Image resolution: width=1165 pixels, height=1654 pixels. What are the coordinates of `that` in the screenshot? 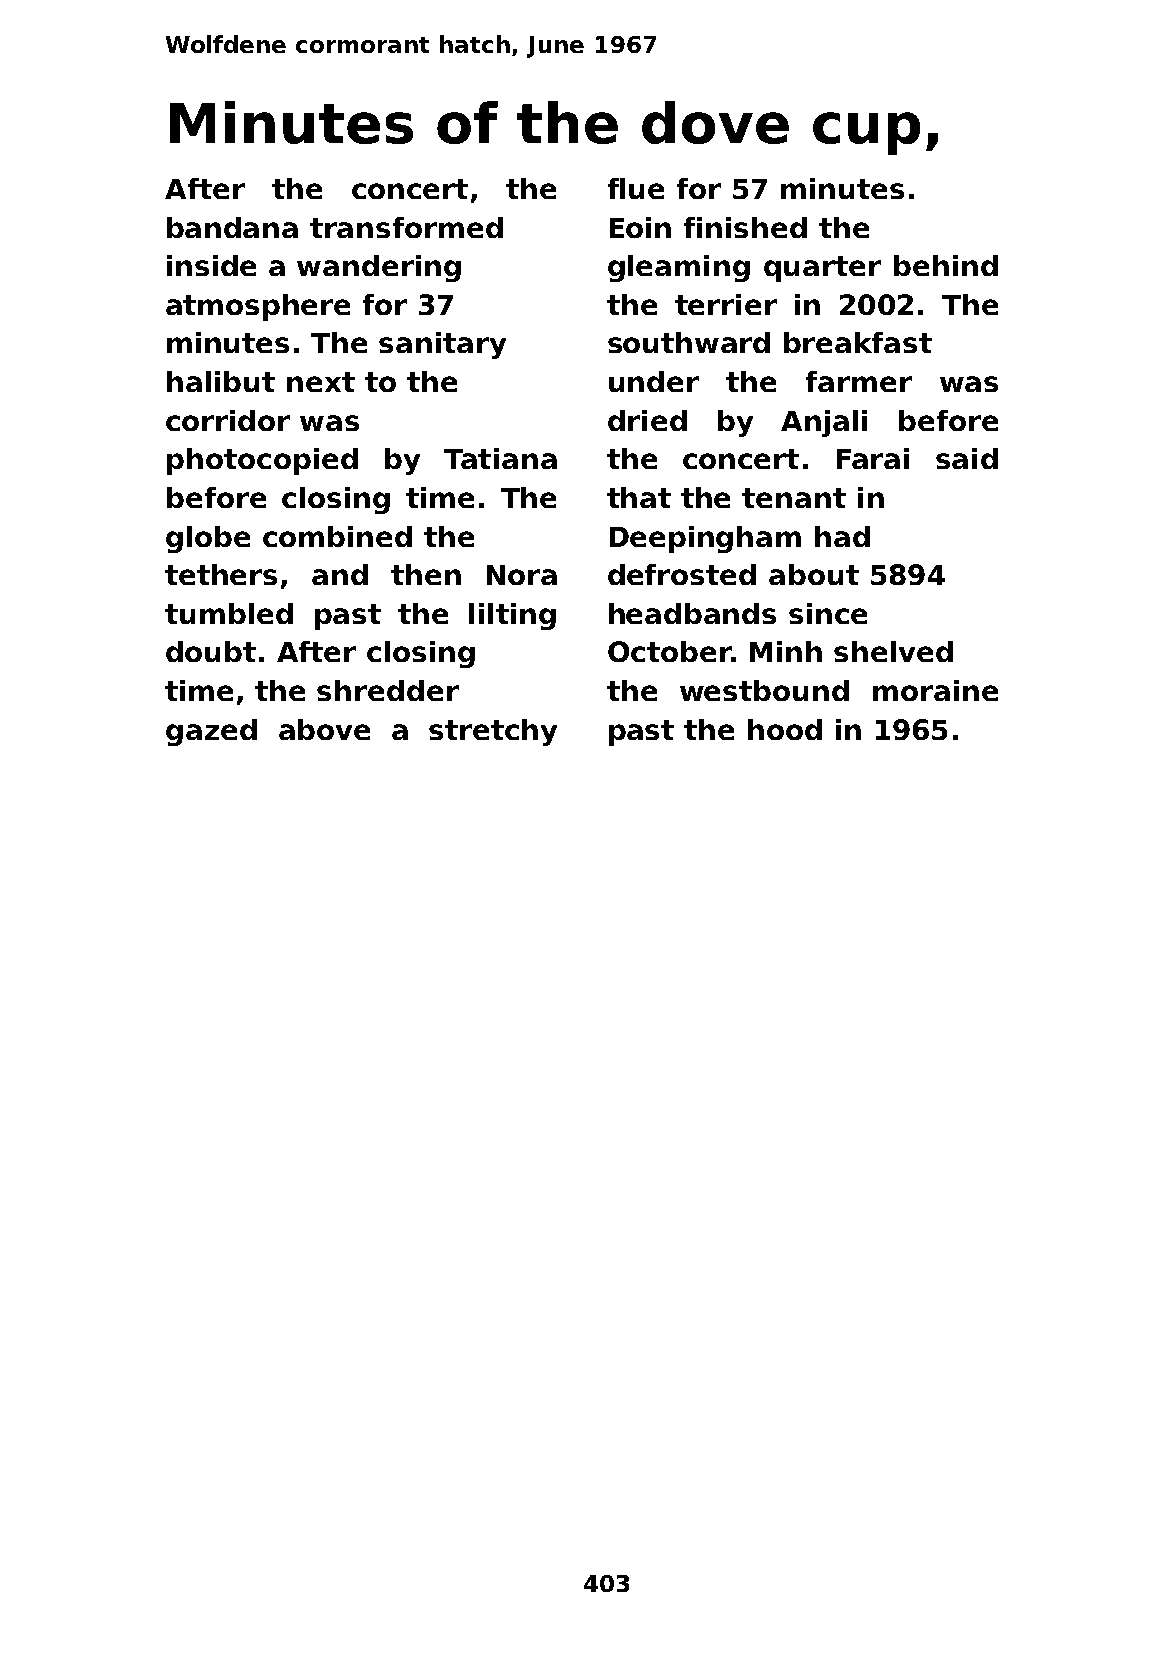 It's located at (639, 497).
